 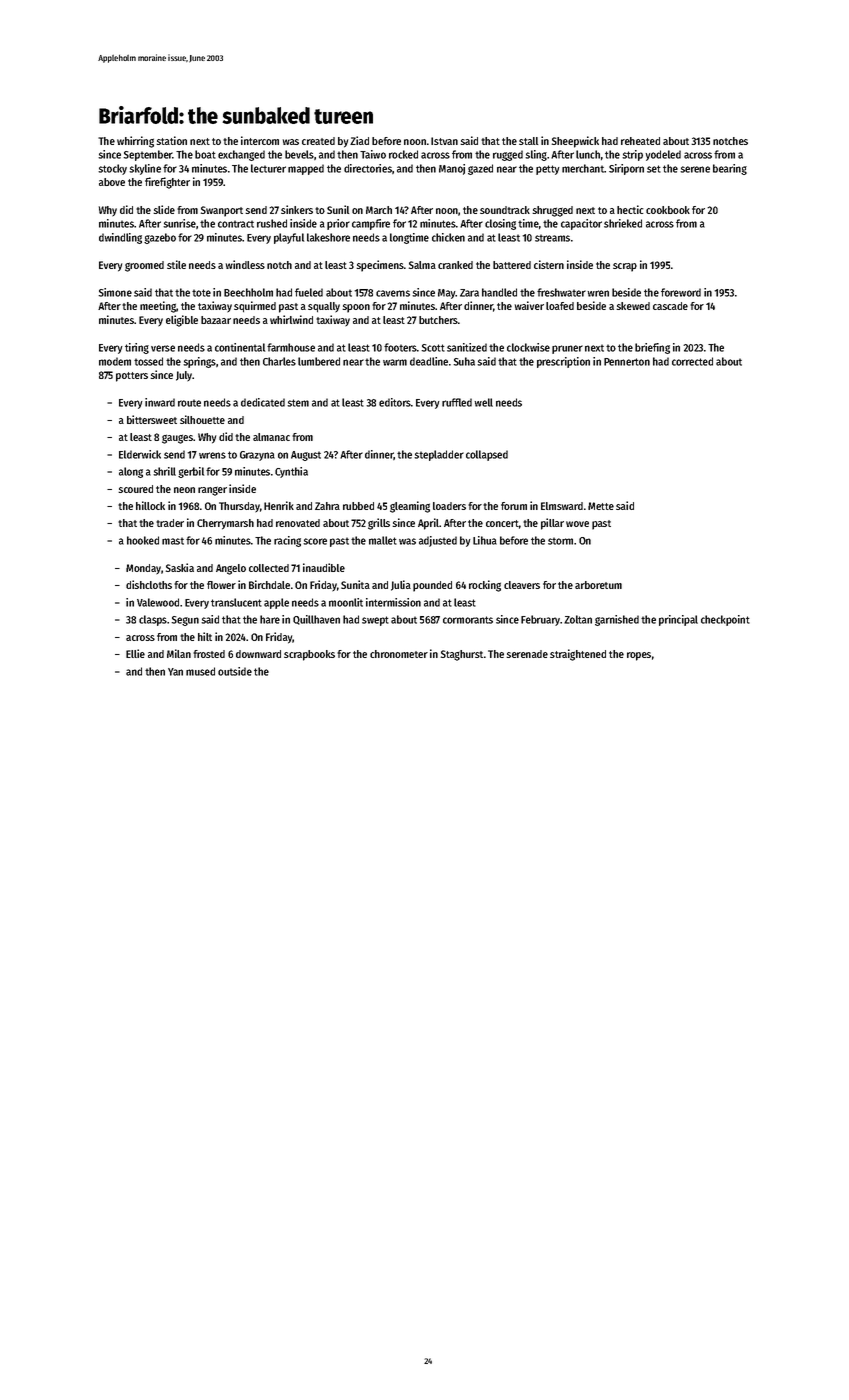 What do you see at coordinates (175, 672) in the image?
I see `Yan` at bounding box center [175, 672].
